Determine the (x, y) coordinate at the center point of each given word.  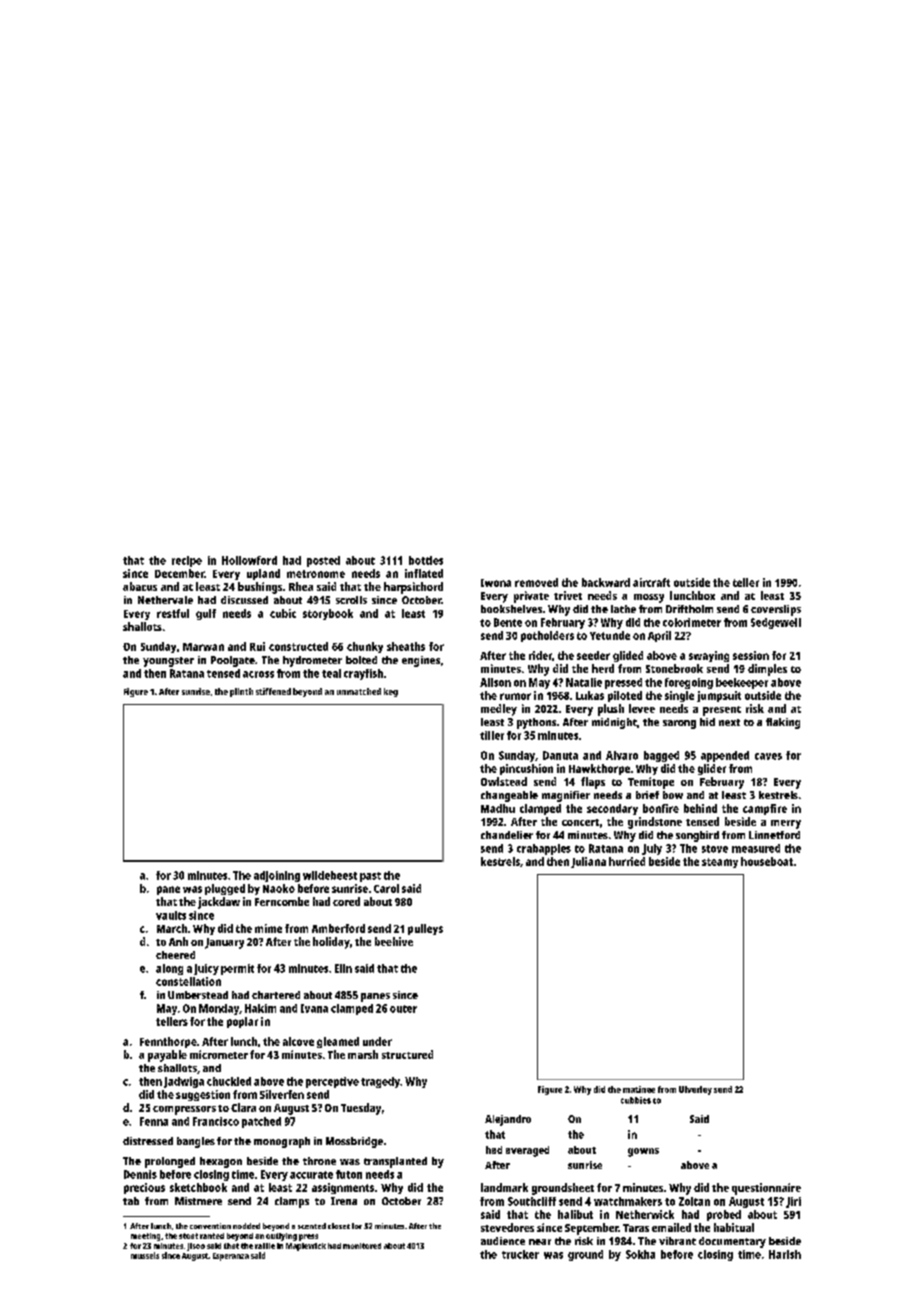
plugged (225, 889)
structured (407, 1054)
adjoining (277, 876)
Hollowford (249, 560)
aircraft (651, 582)
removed (536, 582)
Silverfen (282, 1094)
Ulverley (695, 1090)
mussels (145, 1255)
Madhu (498, 808)
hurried (627, 861)
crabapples (544, 849)
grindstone (655, 823)
